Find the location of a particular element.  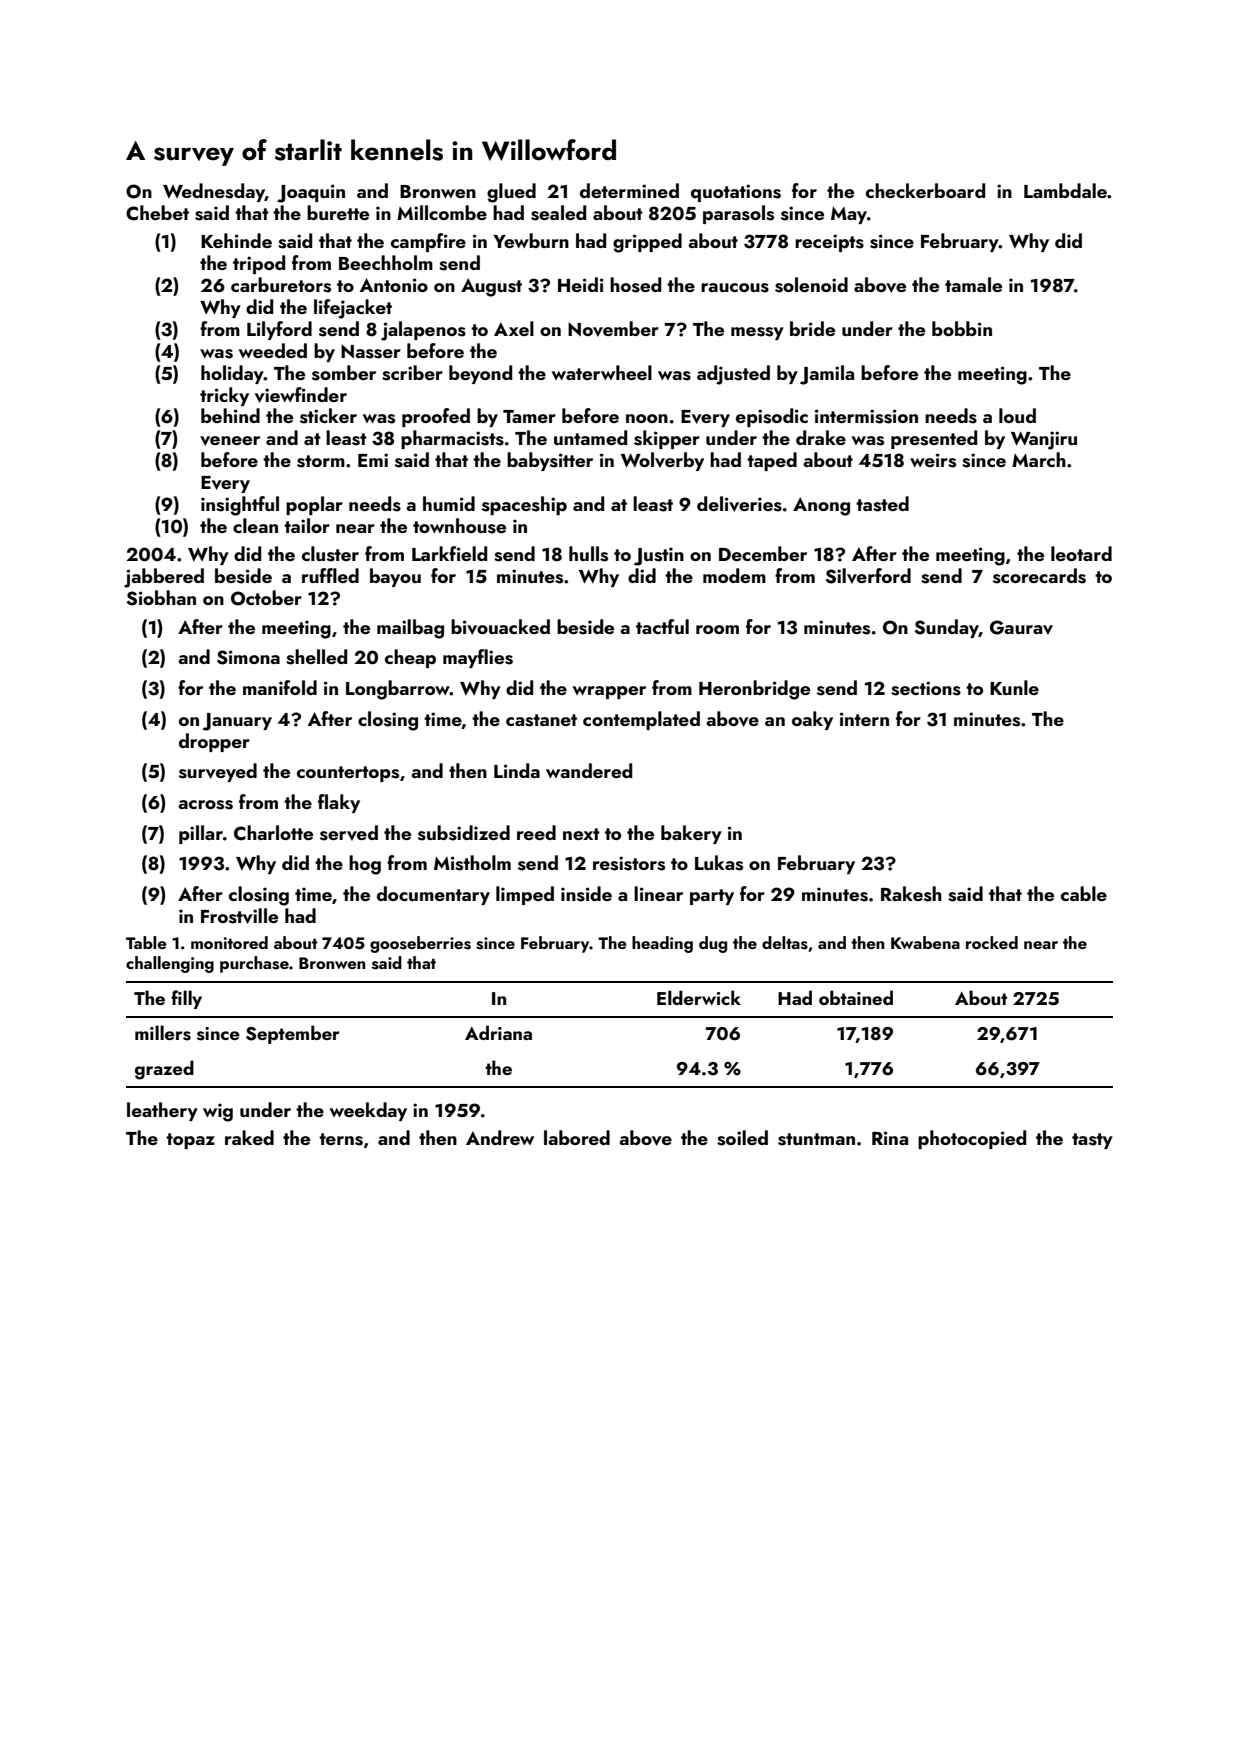

tactful is located at coordinates (662, 626).
